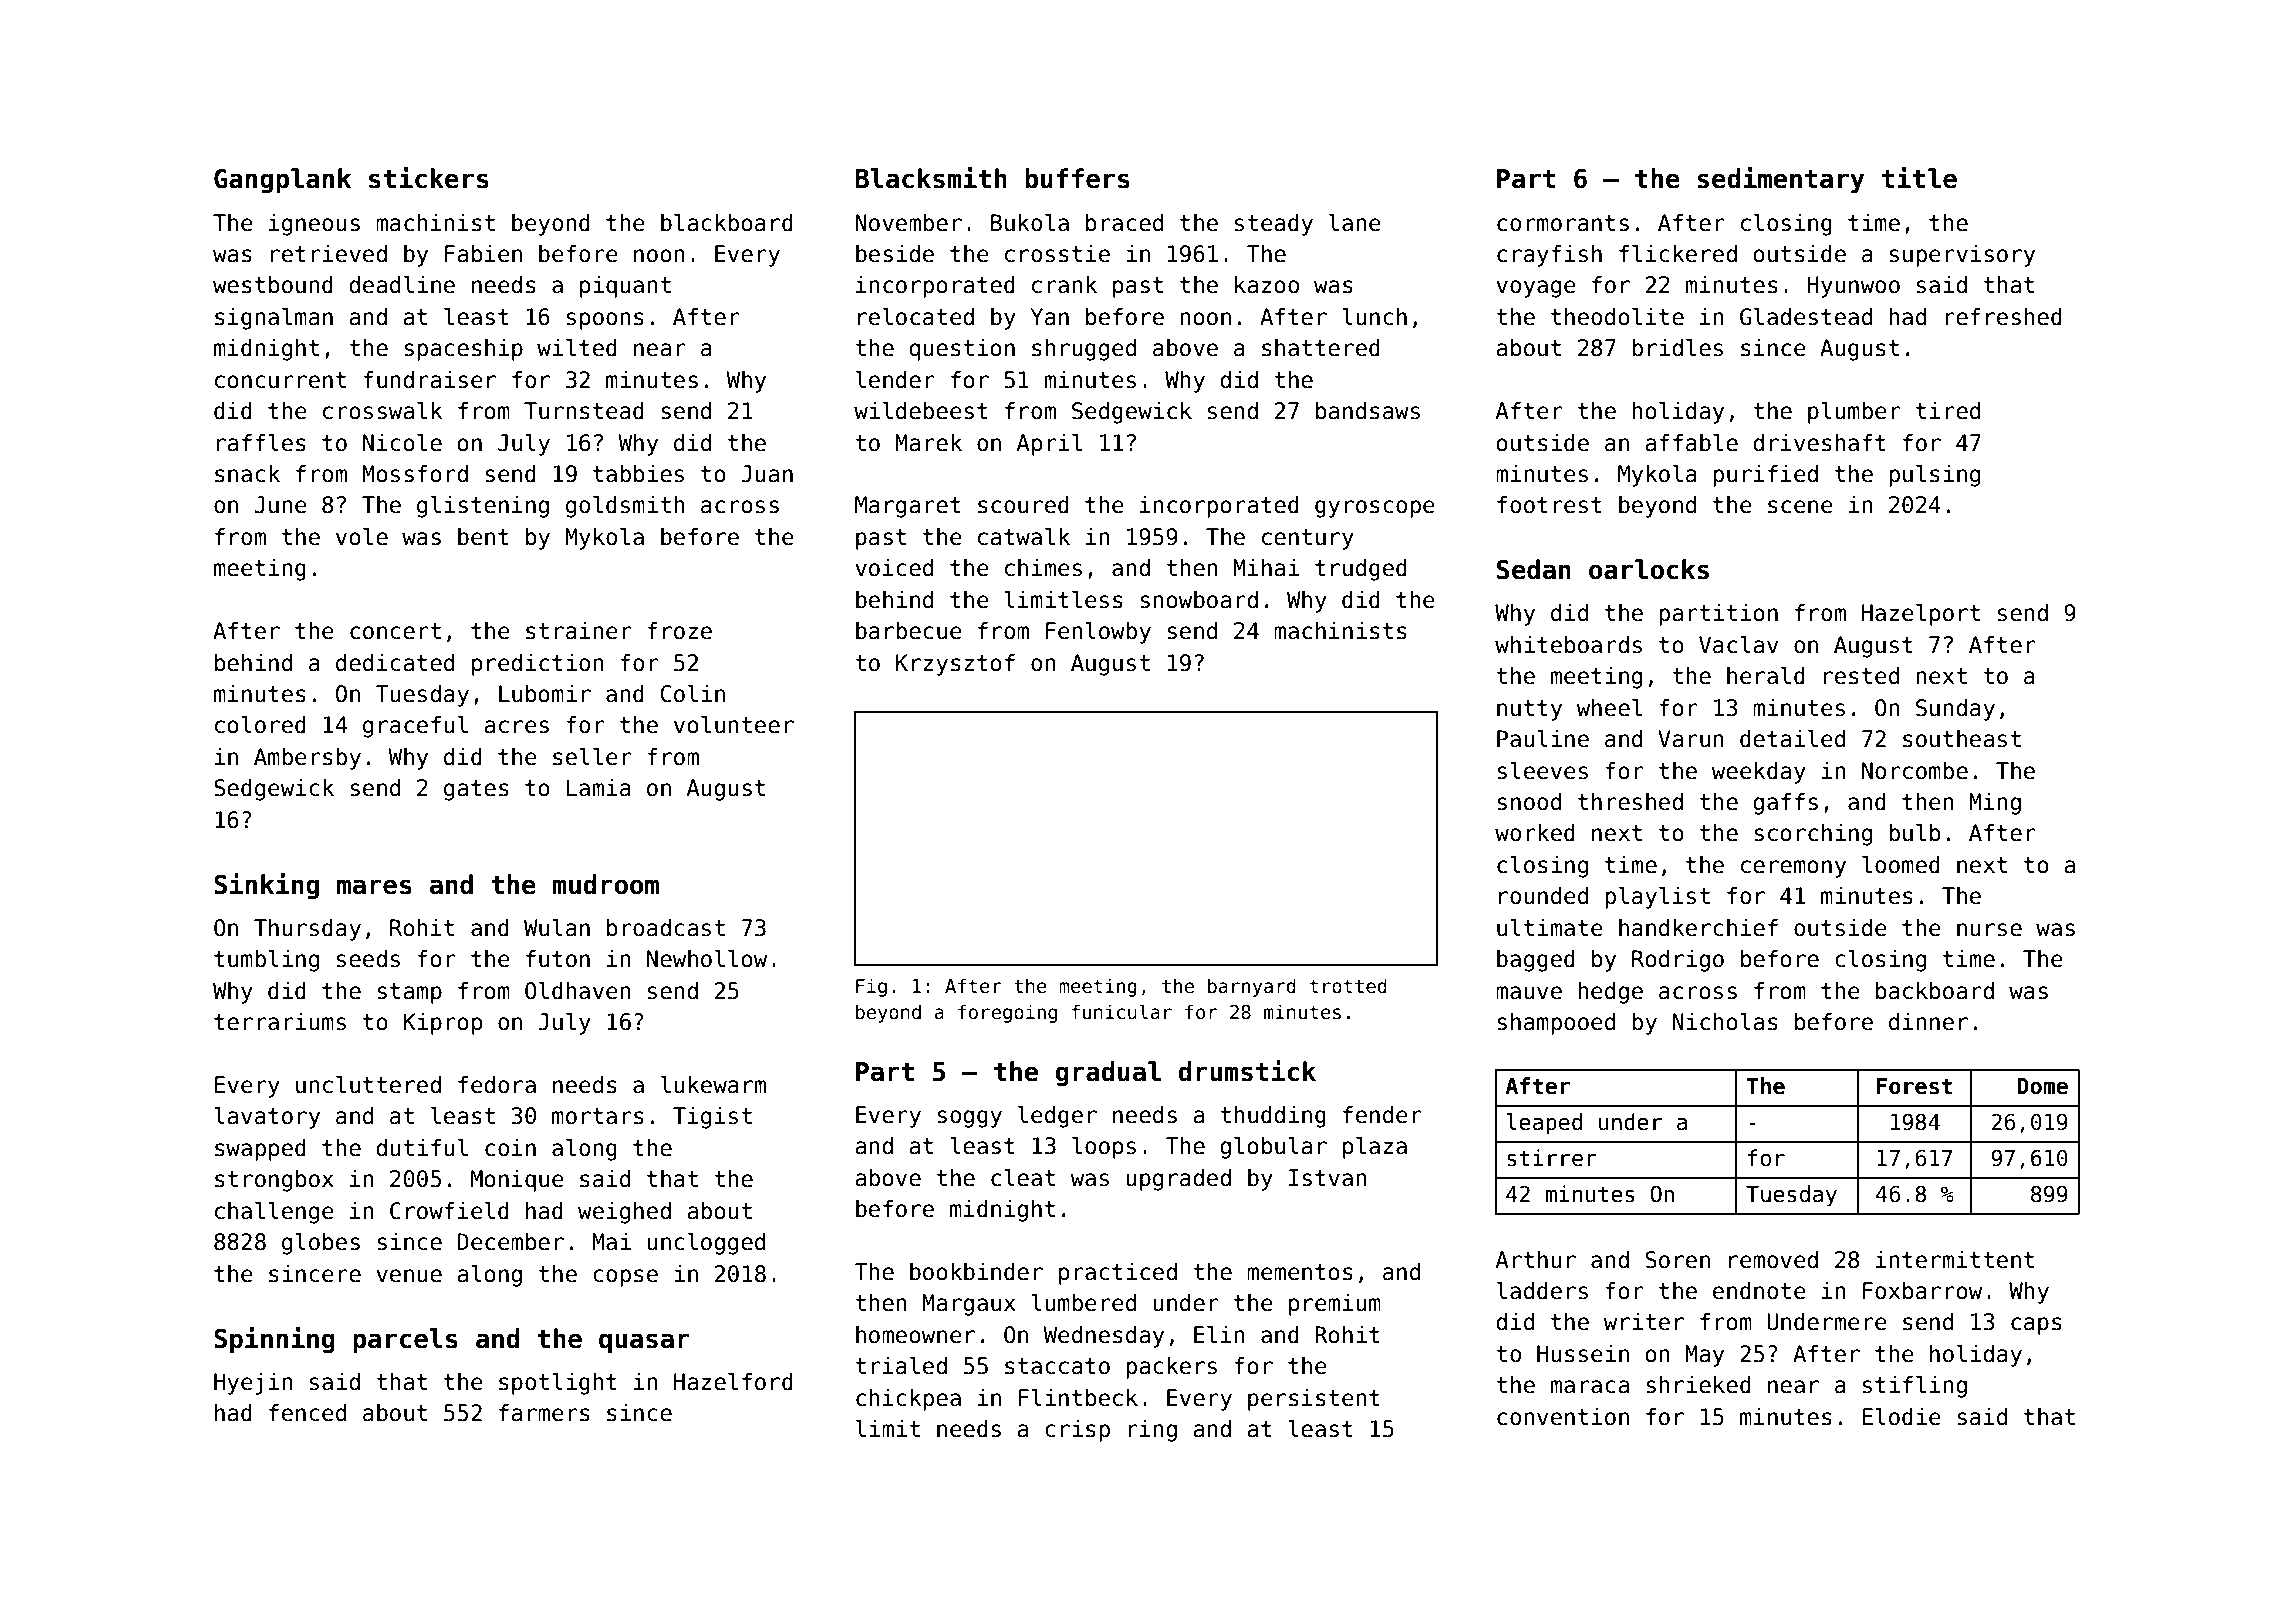 The height and width of the document is (1620, 2292). I want to click on Turnstead, so click(584, 411).
